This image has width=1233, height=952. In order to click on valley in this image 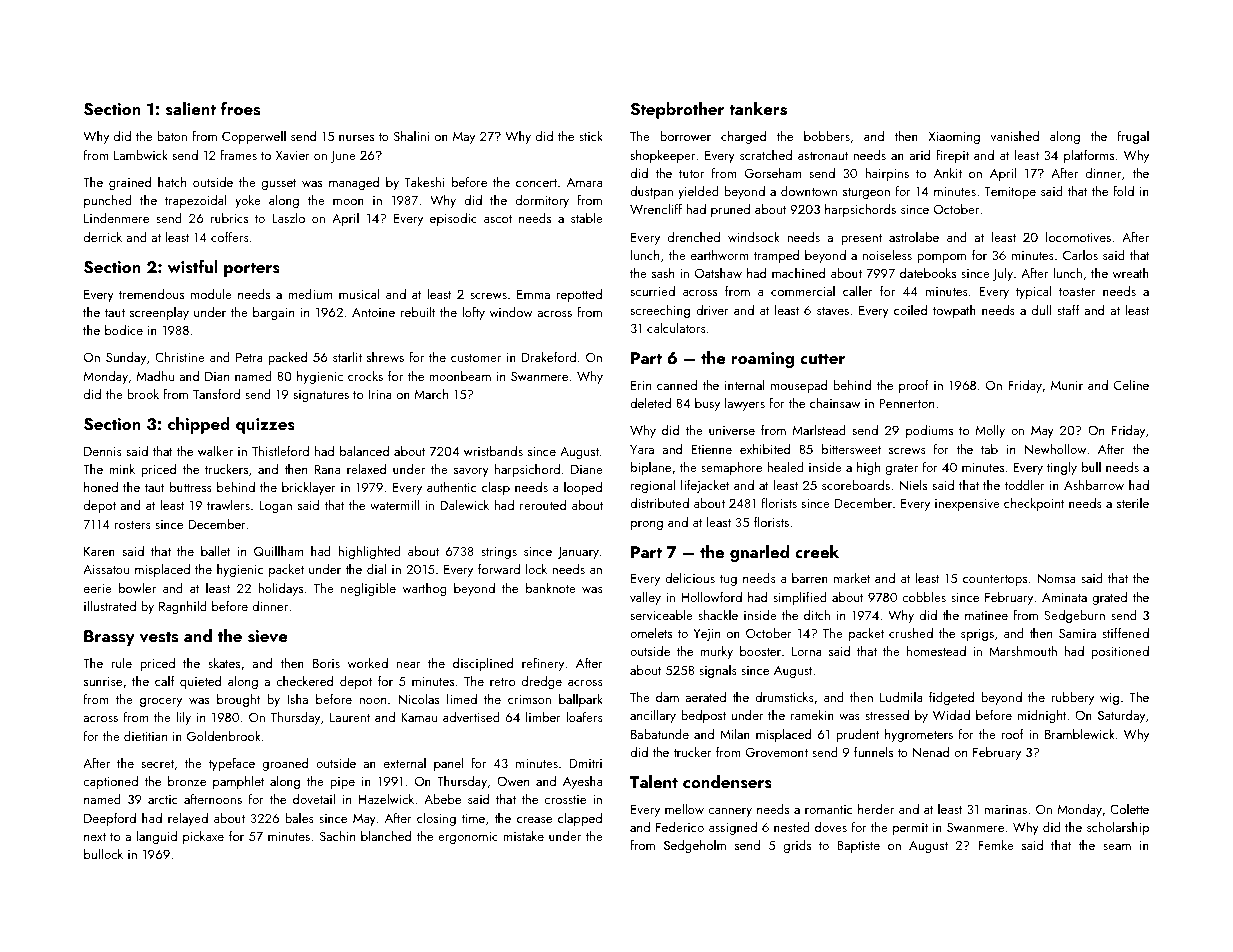, I will do `click(645, 598)`.
